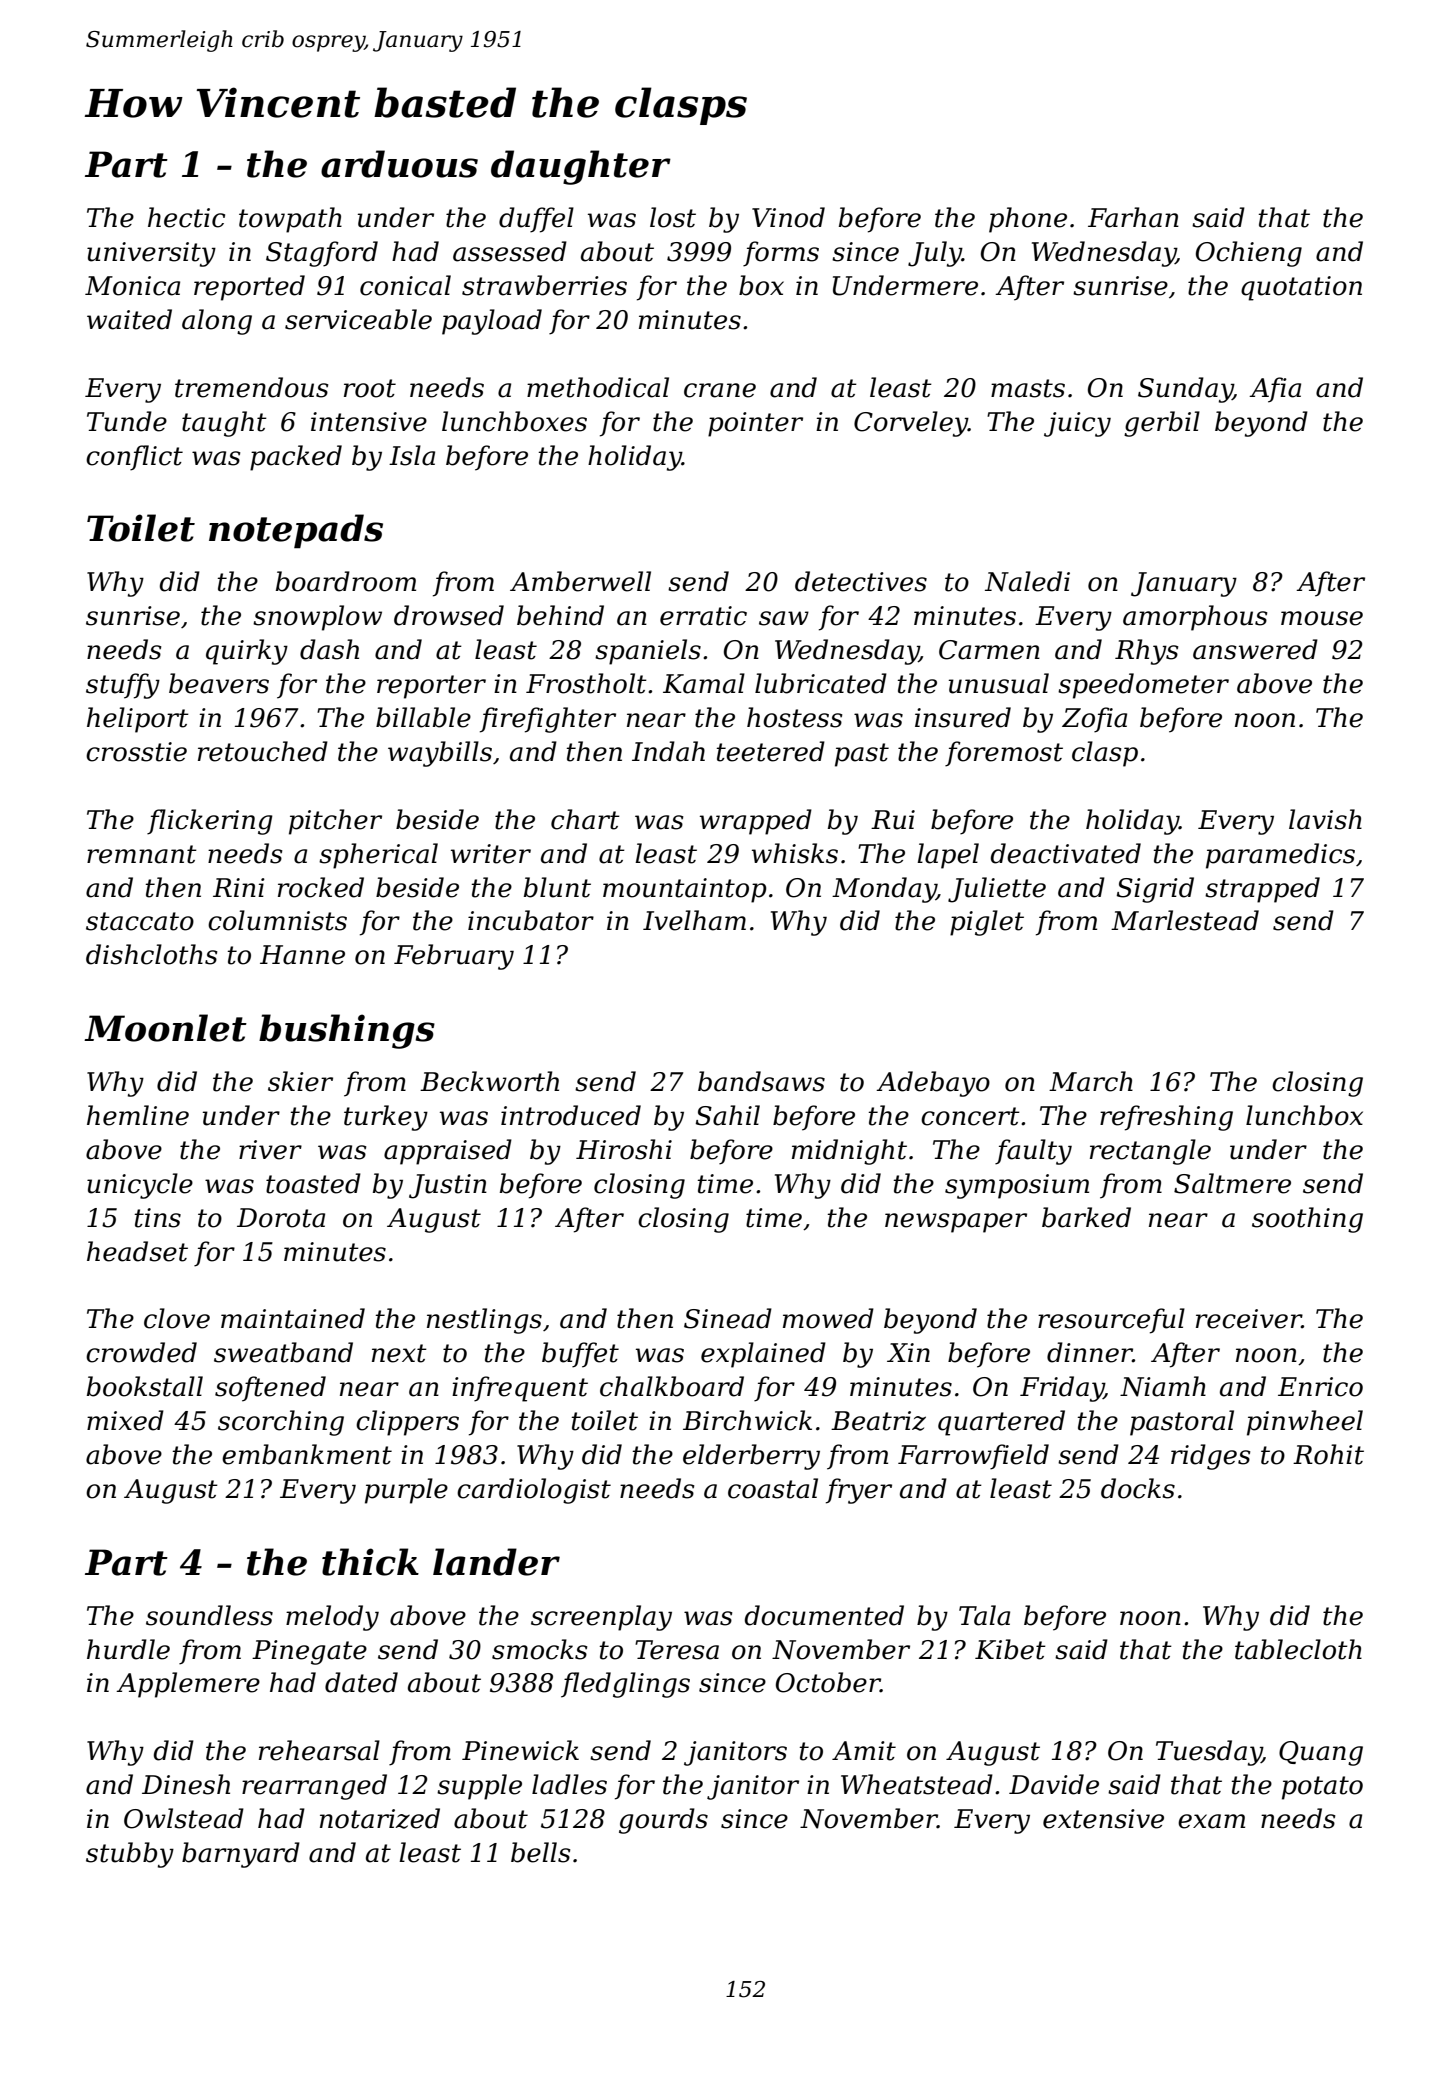 The width and height of the image is (1450, 2100). I want to click on staccato, so click(140, 921).
